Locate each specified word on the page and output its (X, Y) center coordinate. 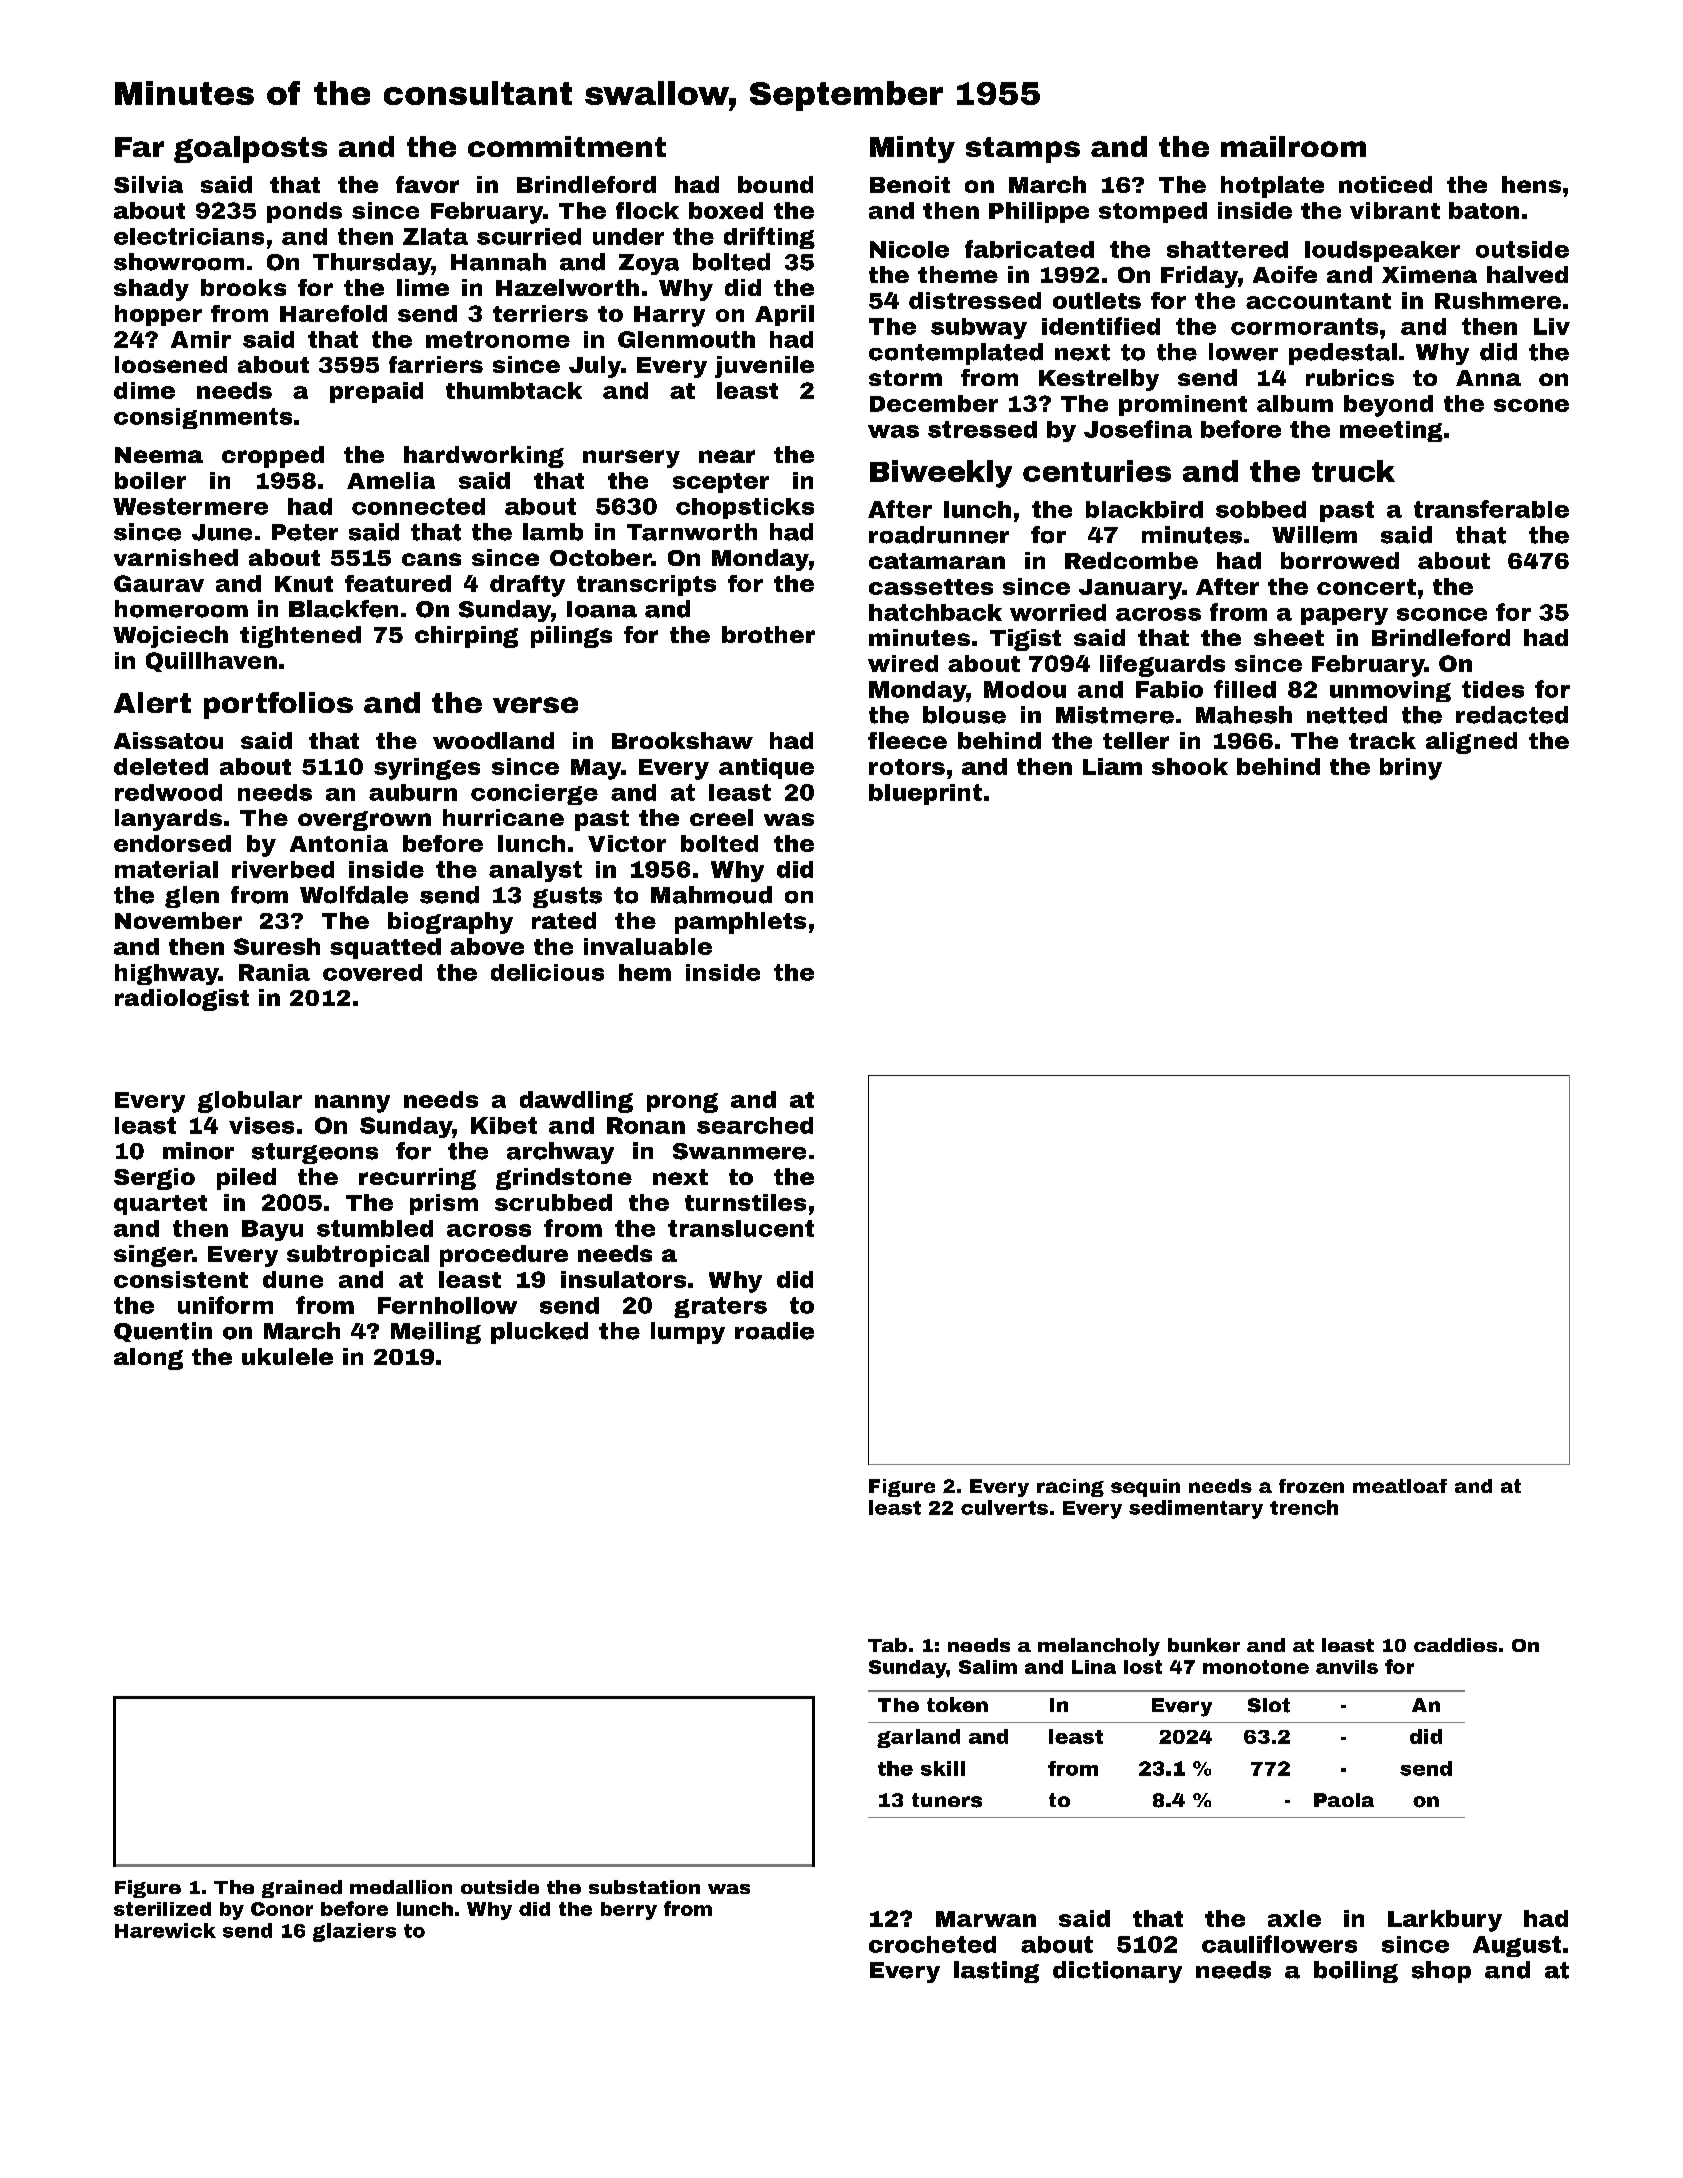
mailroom (1293, 146)
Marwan (986, 1919)
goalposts (250, 149)
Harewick (165, 1930)
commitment (567, 146)
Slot (1269, 1705)
